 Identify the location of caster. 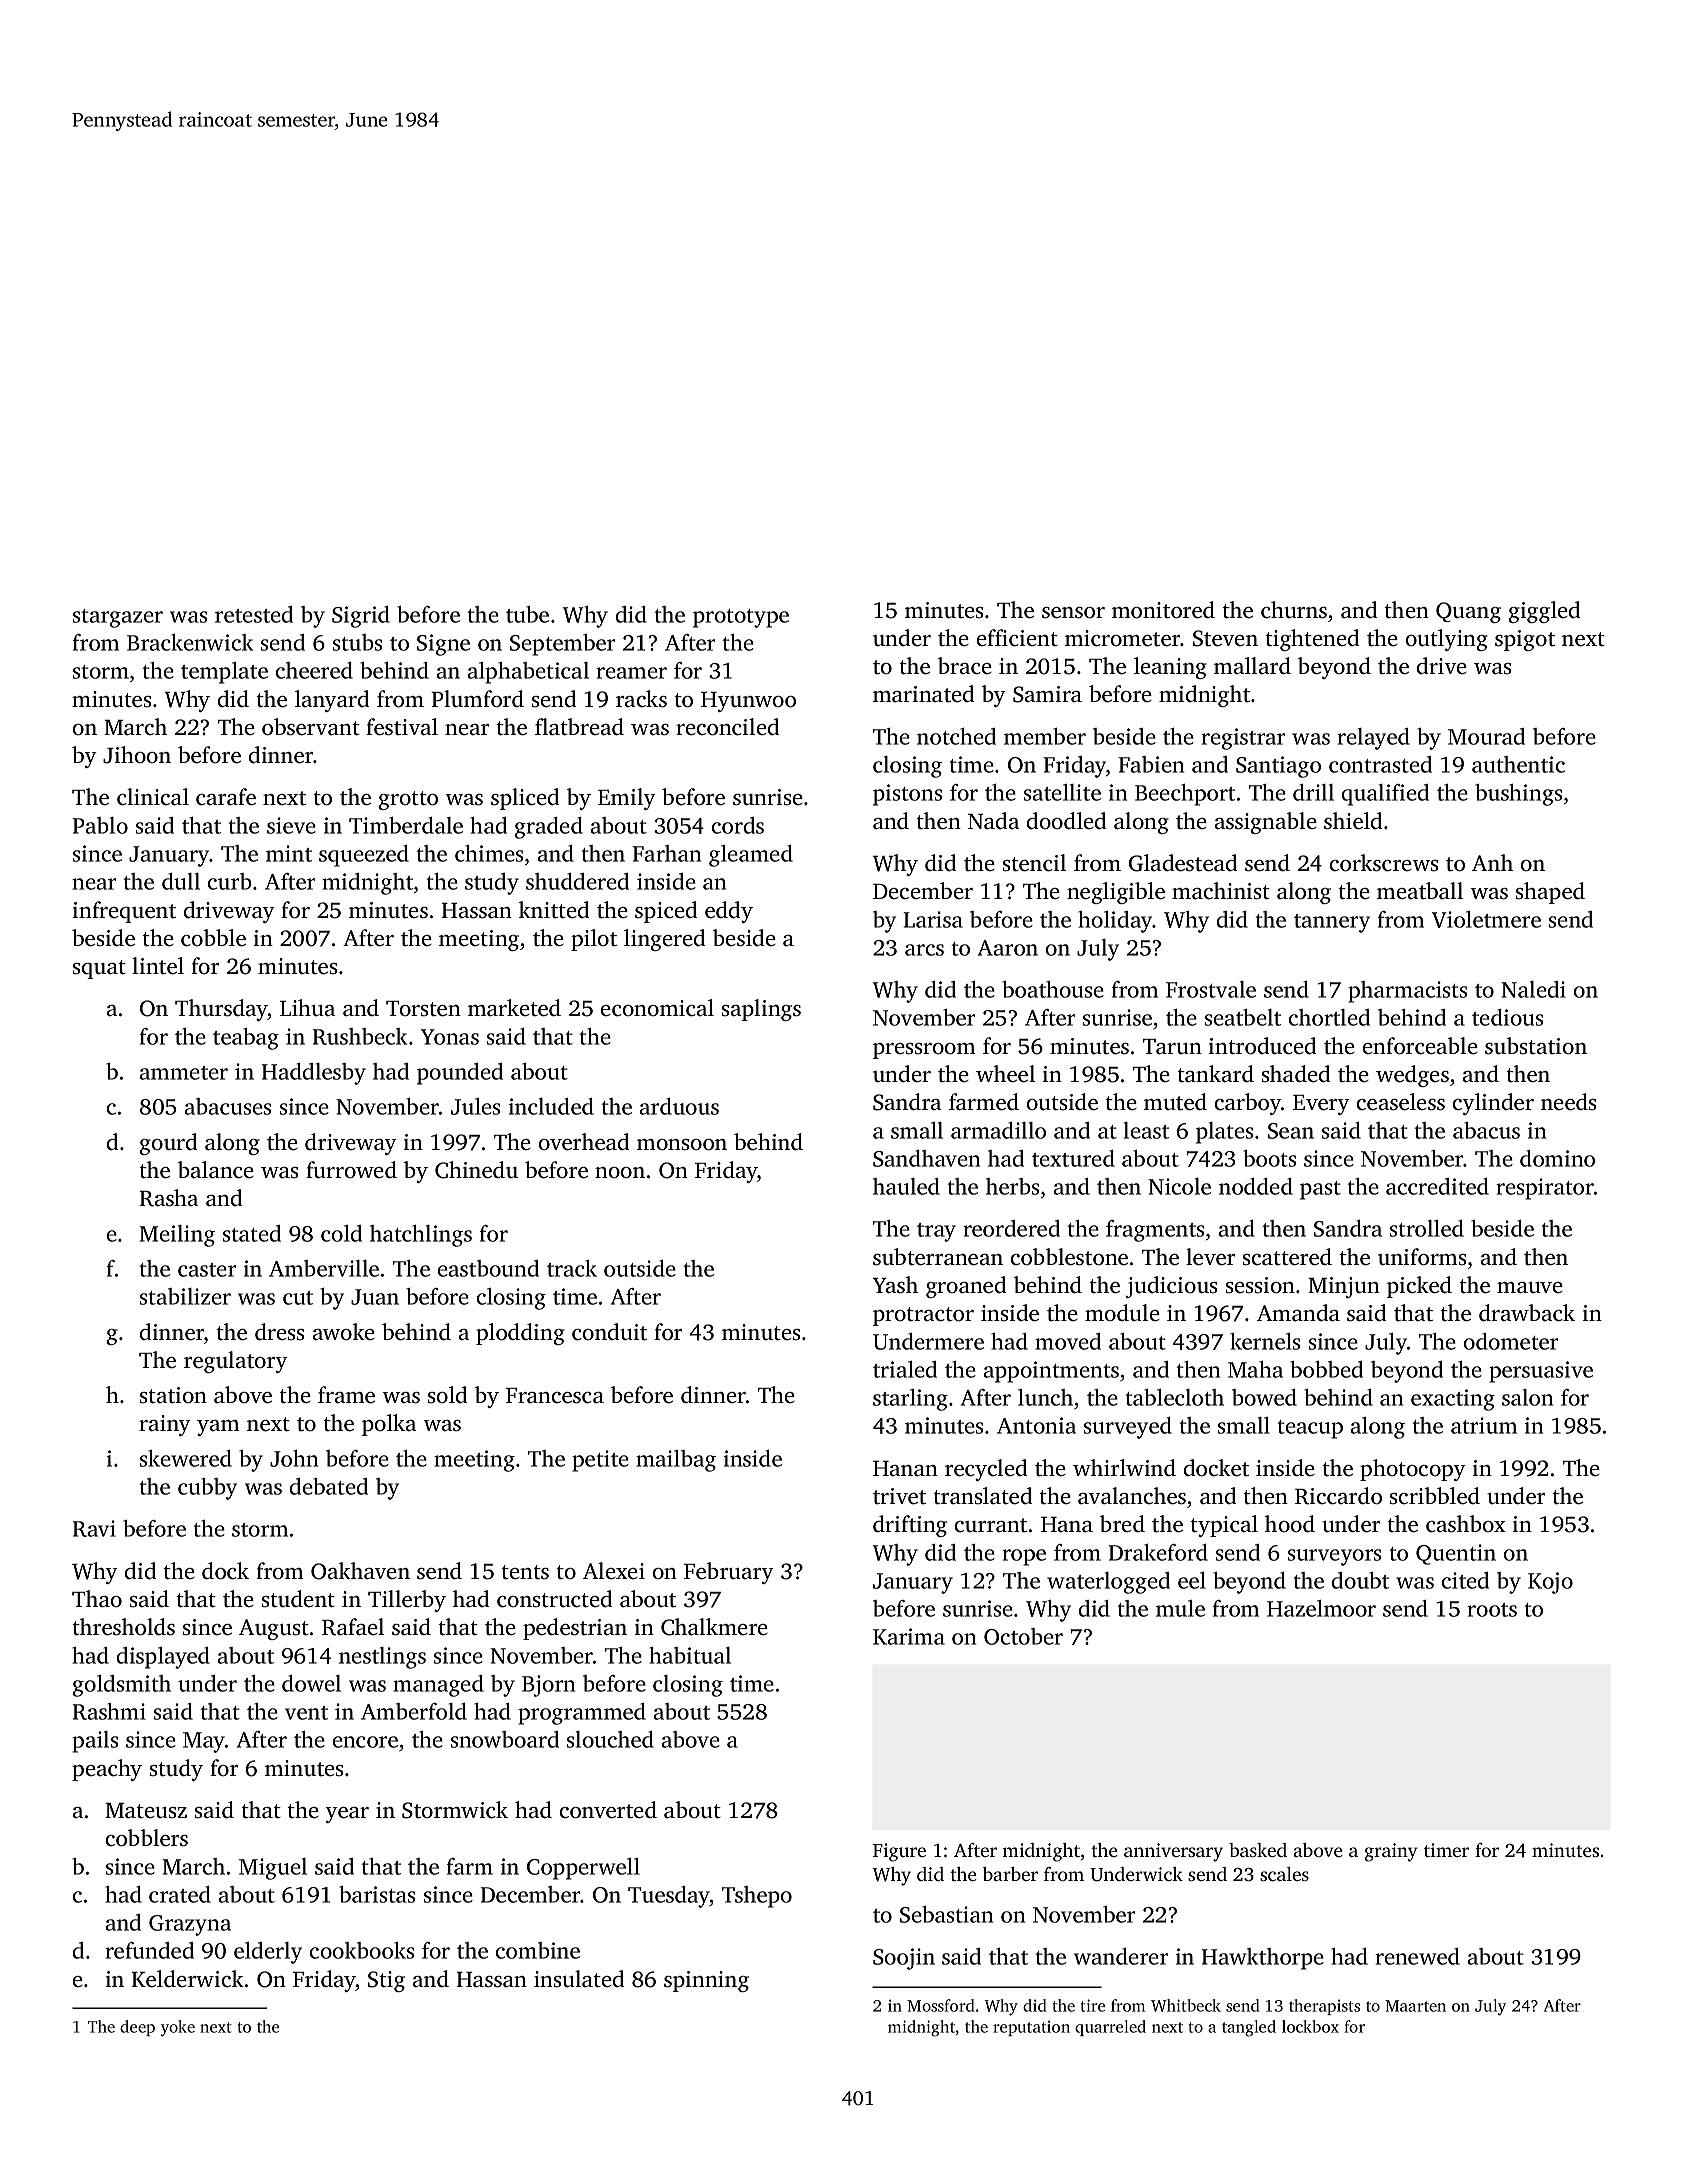
(207, 1270).
